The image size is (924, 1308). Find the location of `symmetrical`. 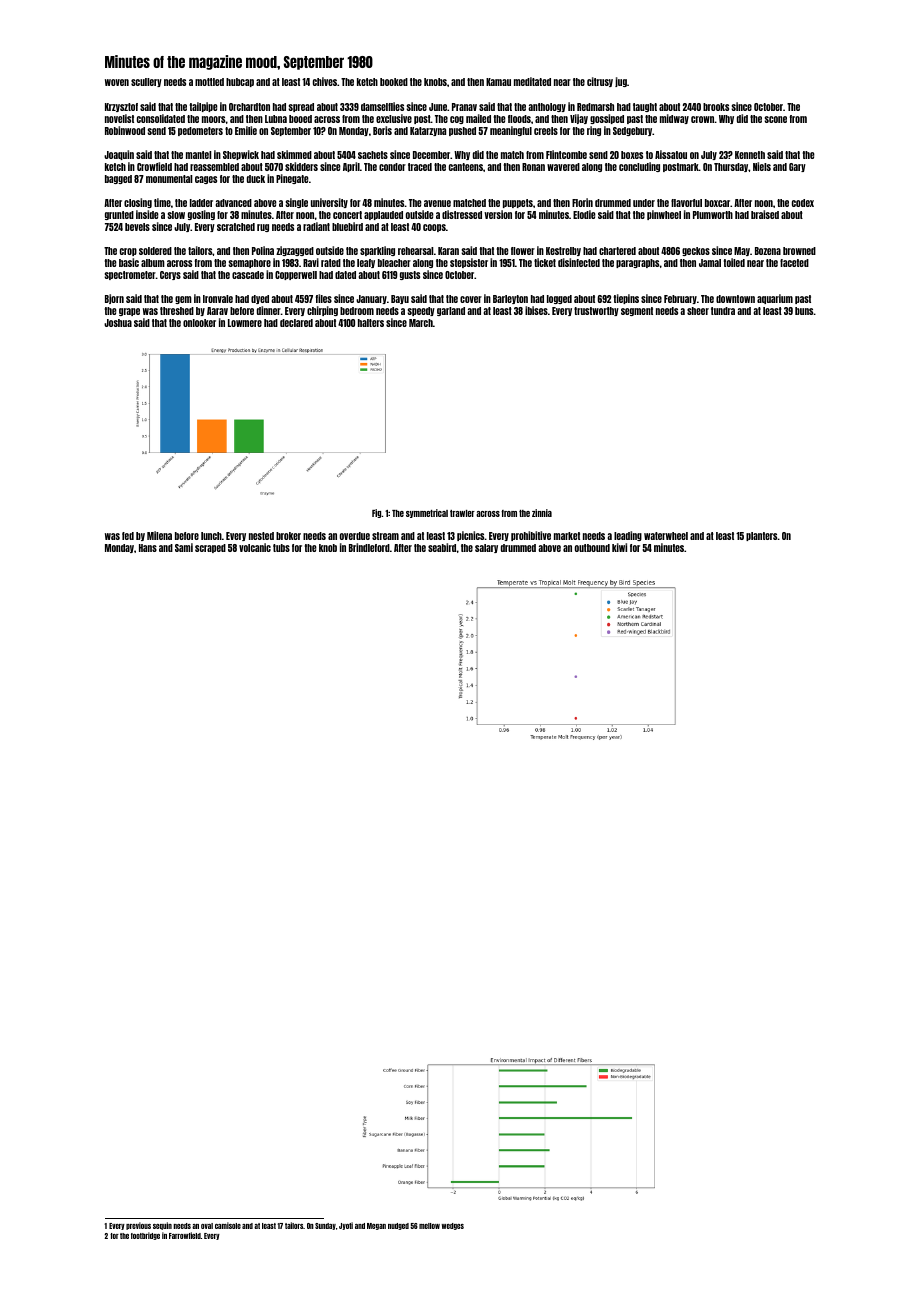

symmetrical is located at coordinates (427, 513).
